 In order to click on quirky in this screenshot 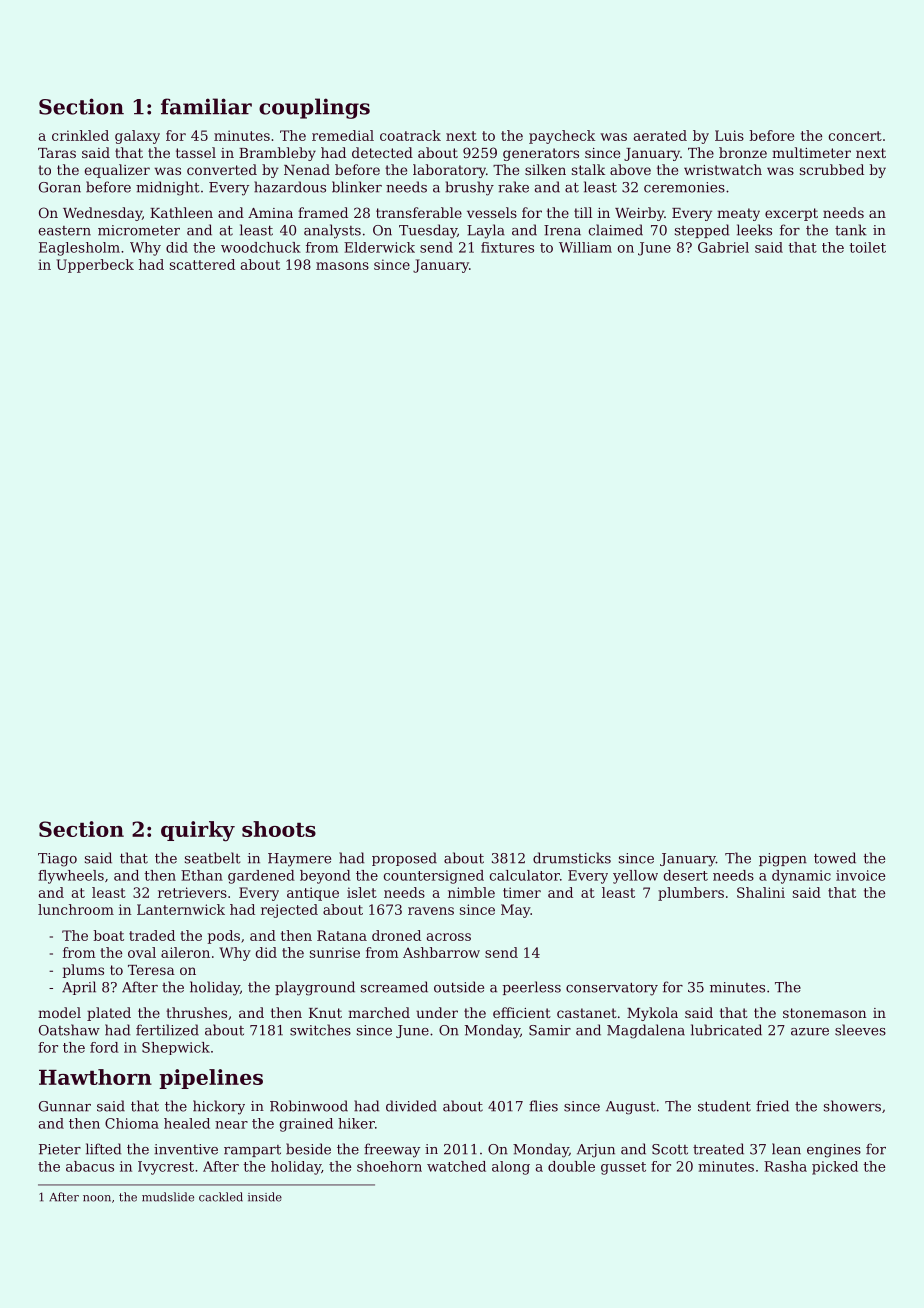, I will do `click(198, 831)`.
